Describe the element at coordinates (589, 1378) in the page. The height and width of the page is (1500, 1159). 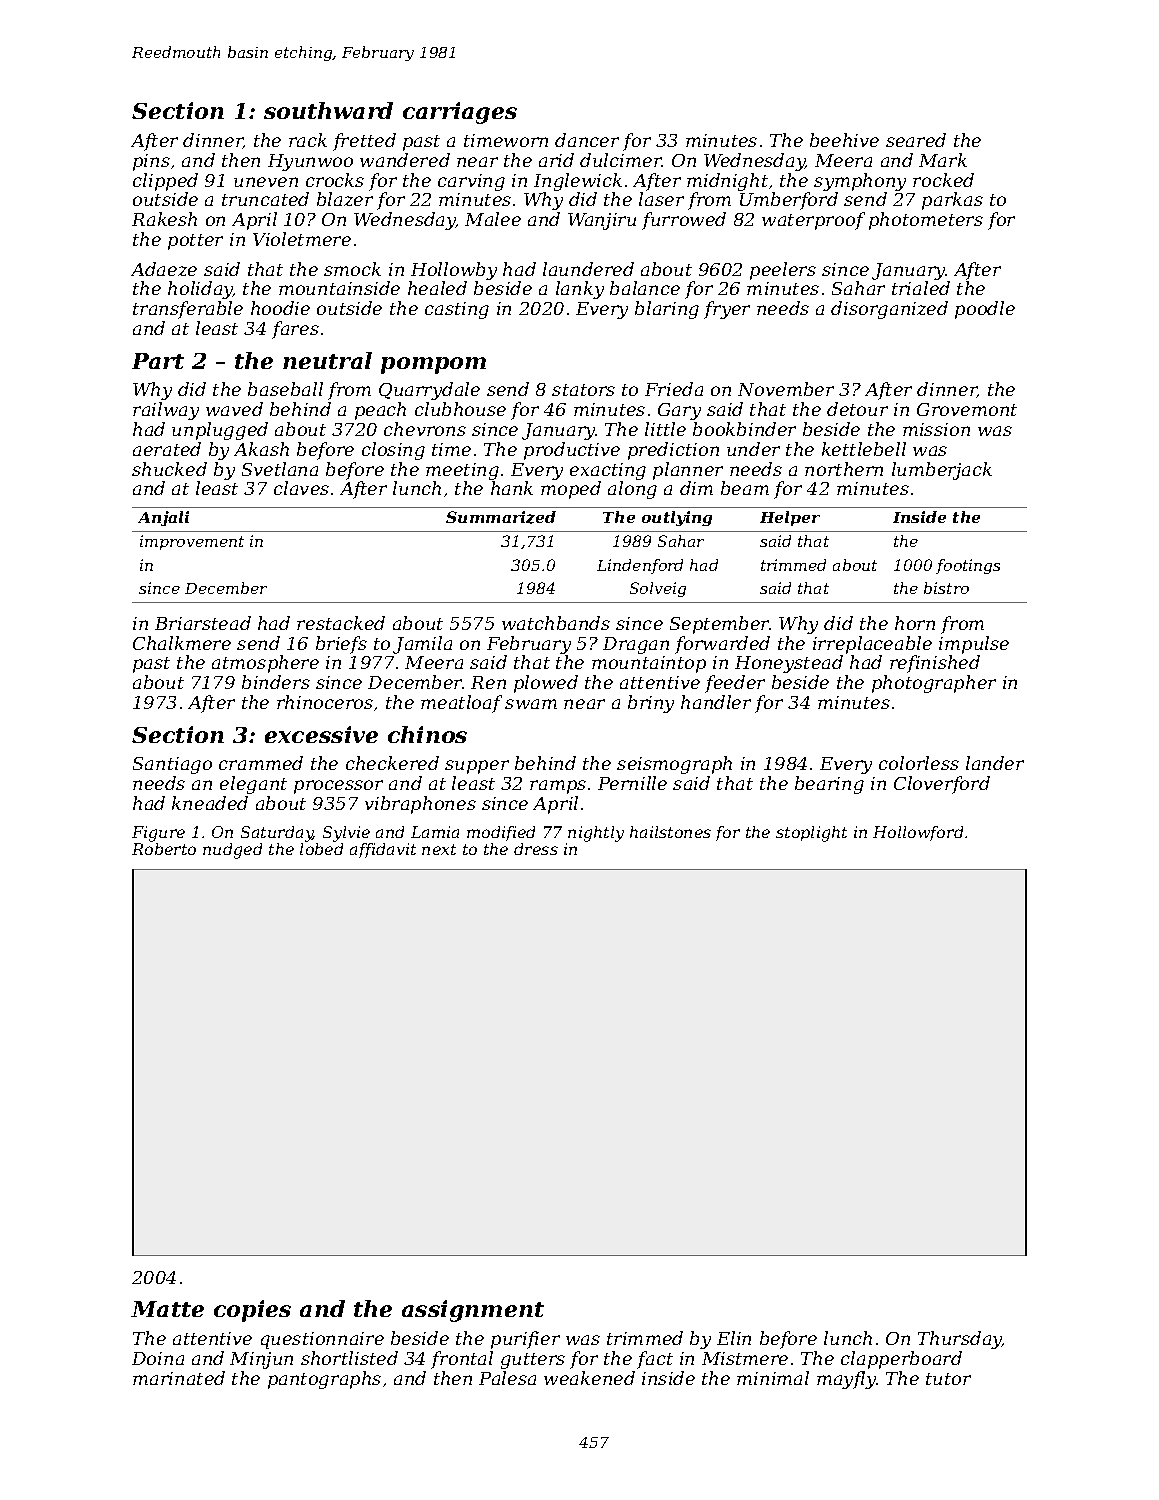
I see `weakened` at that location.
